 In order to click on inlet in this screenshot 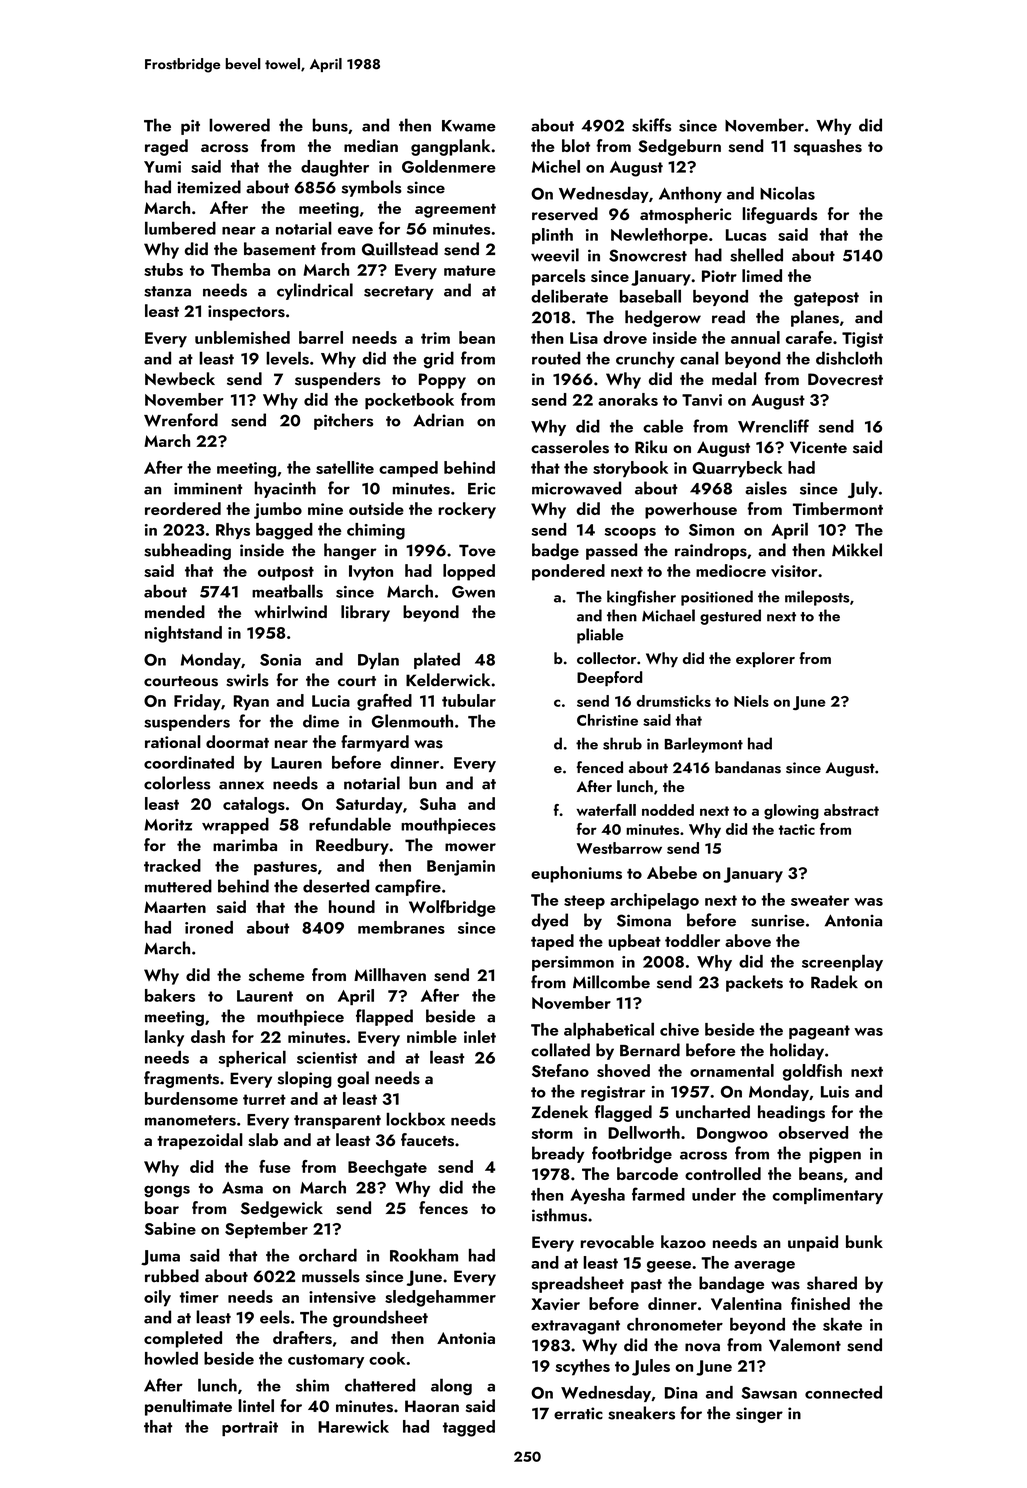, I will do `click(480, 1036)`.
